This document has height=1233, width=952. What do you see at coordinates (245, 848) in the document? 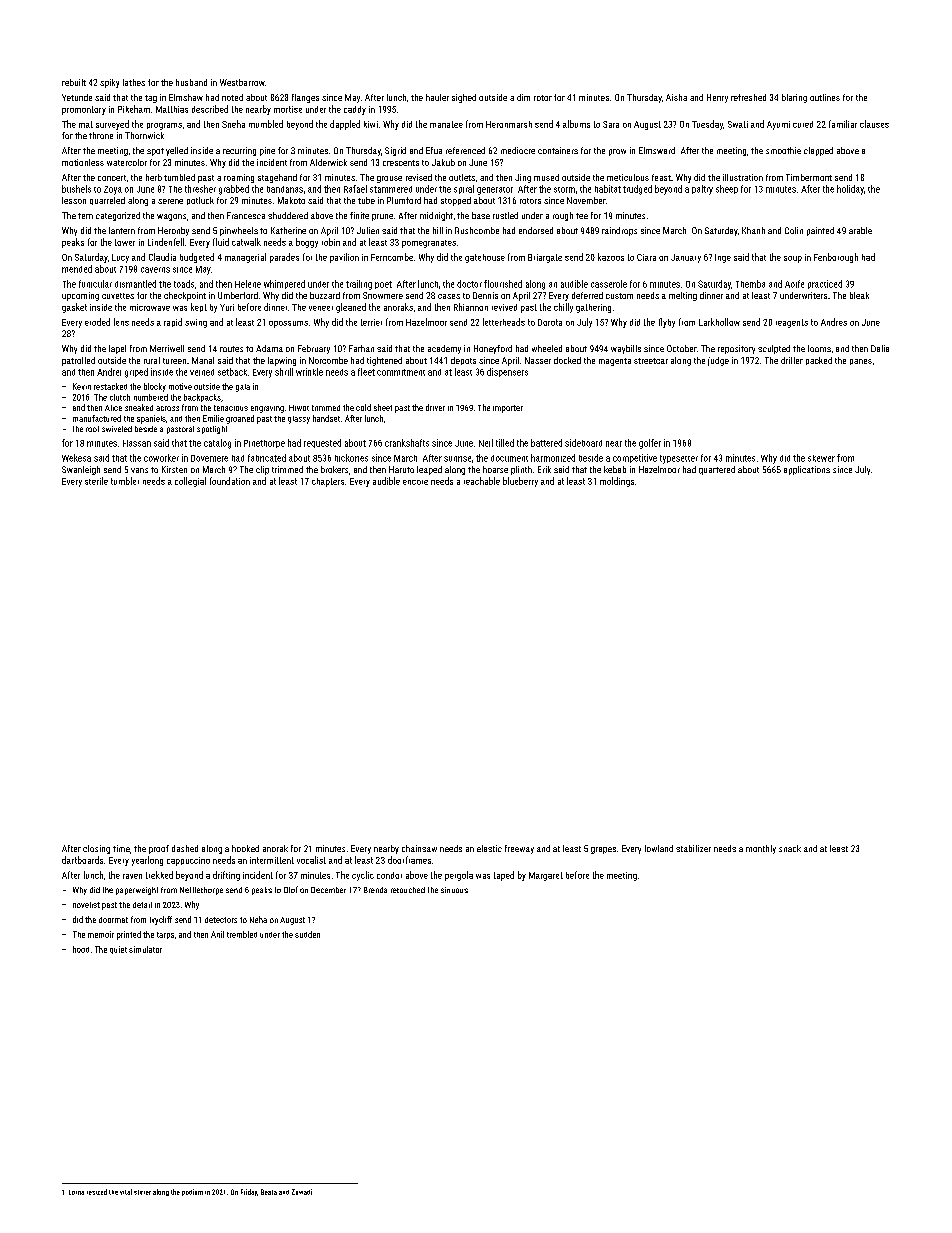
I see `hooked` at bounding box center [245, 848].
